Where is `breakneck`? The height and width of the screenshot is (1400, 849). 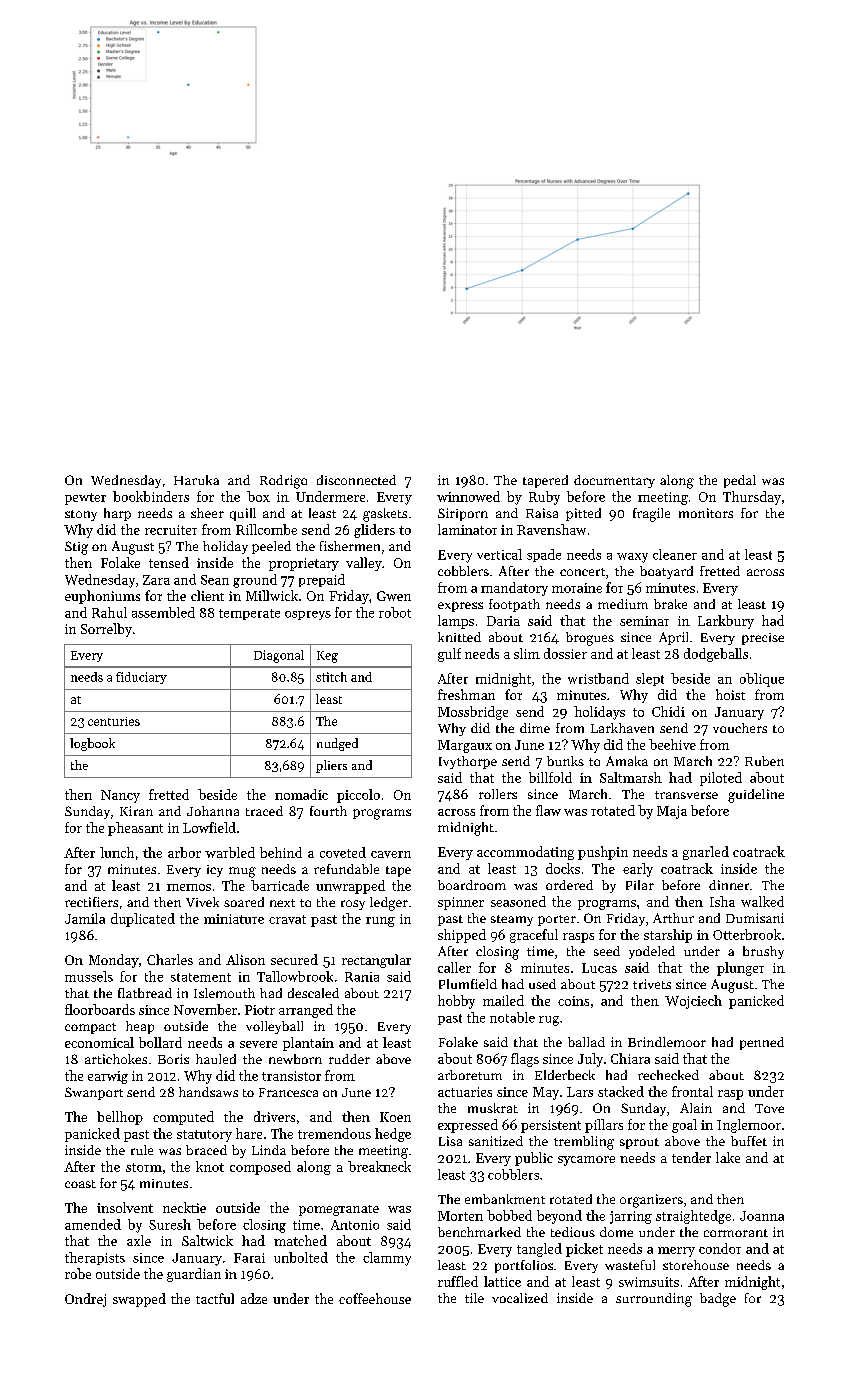 breakneck is located at coordinates (379, 1166).
